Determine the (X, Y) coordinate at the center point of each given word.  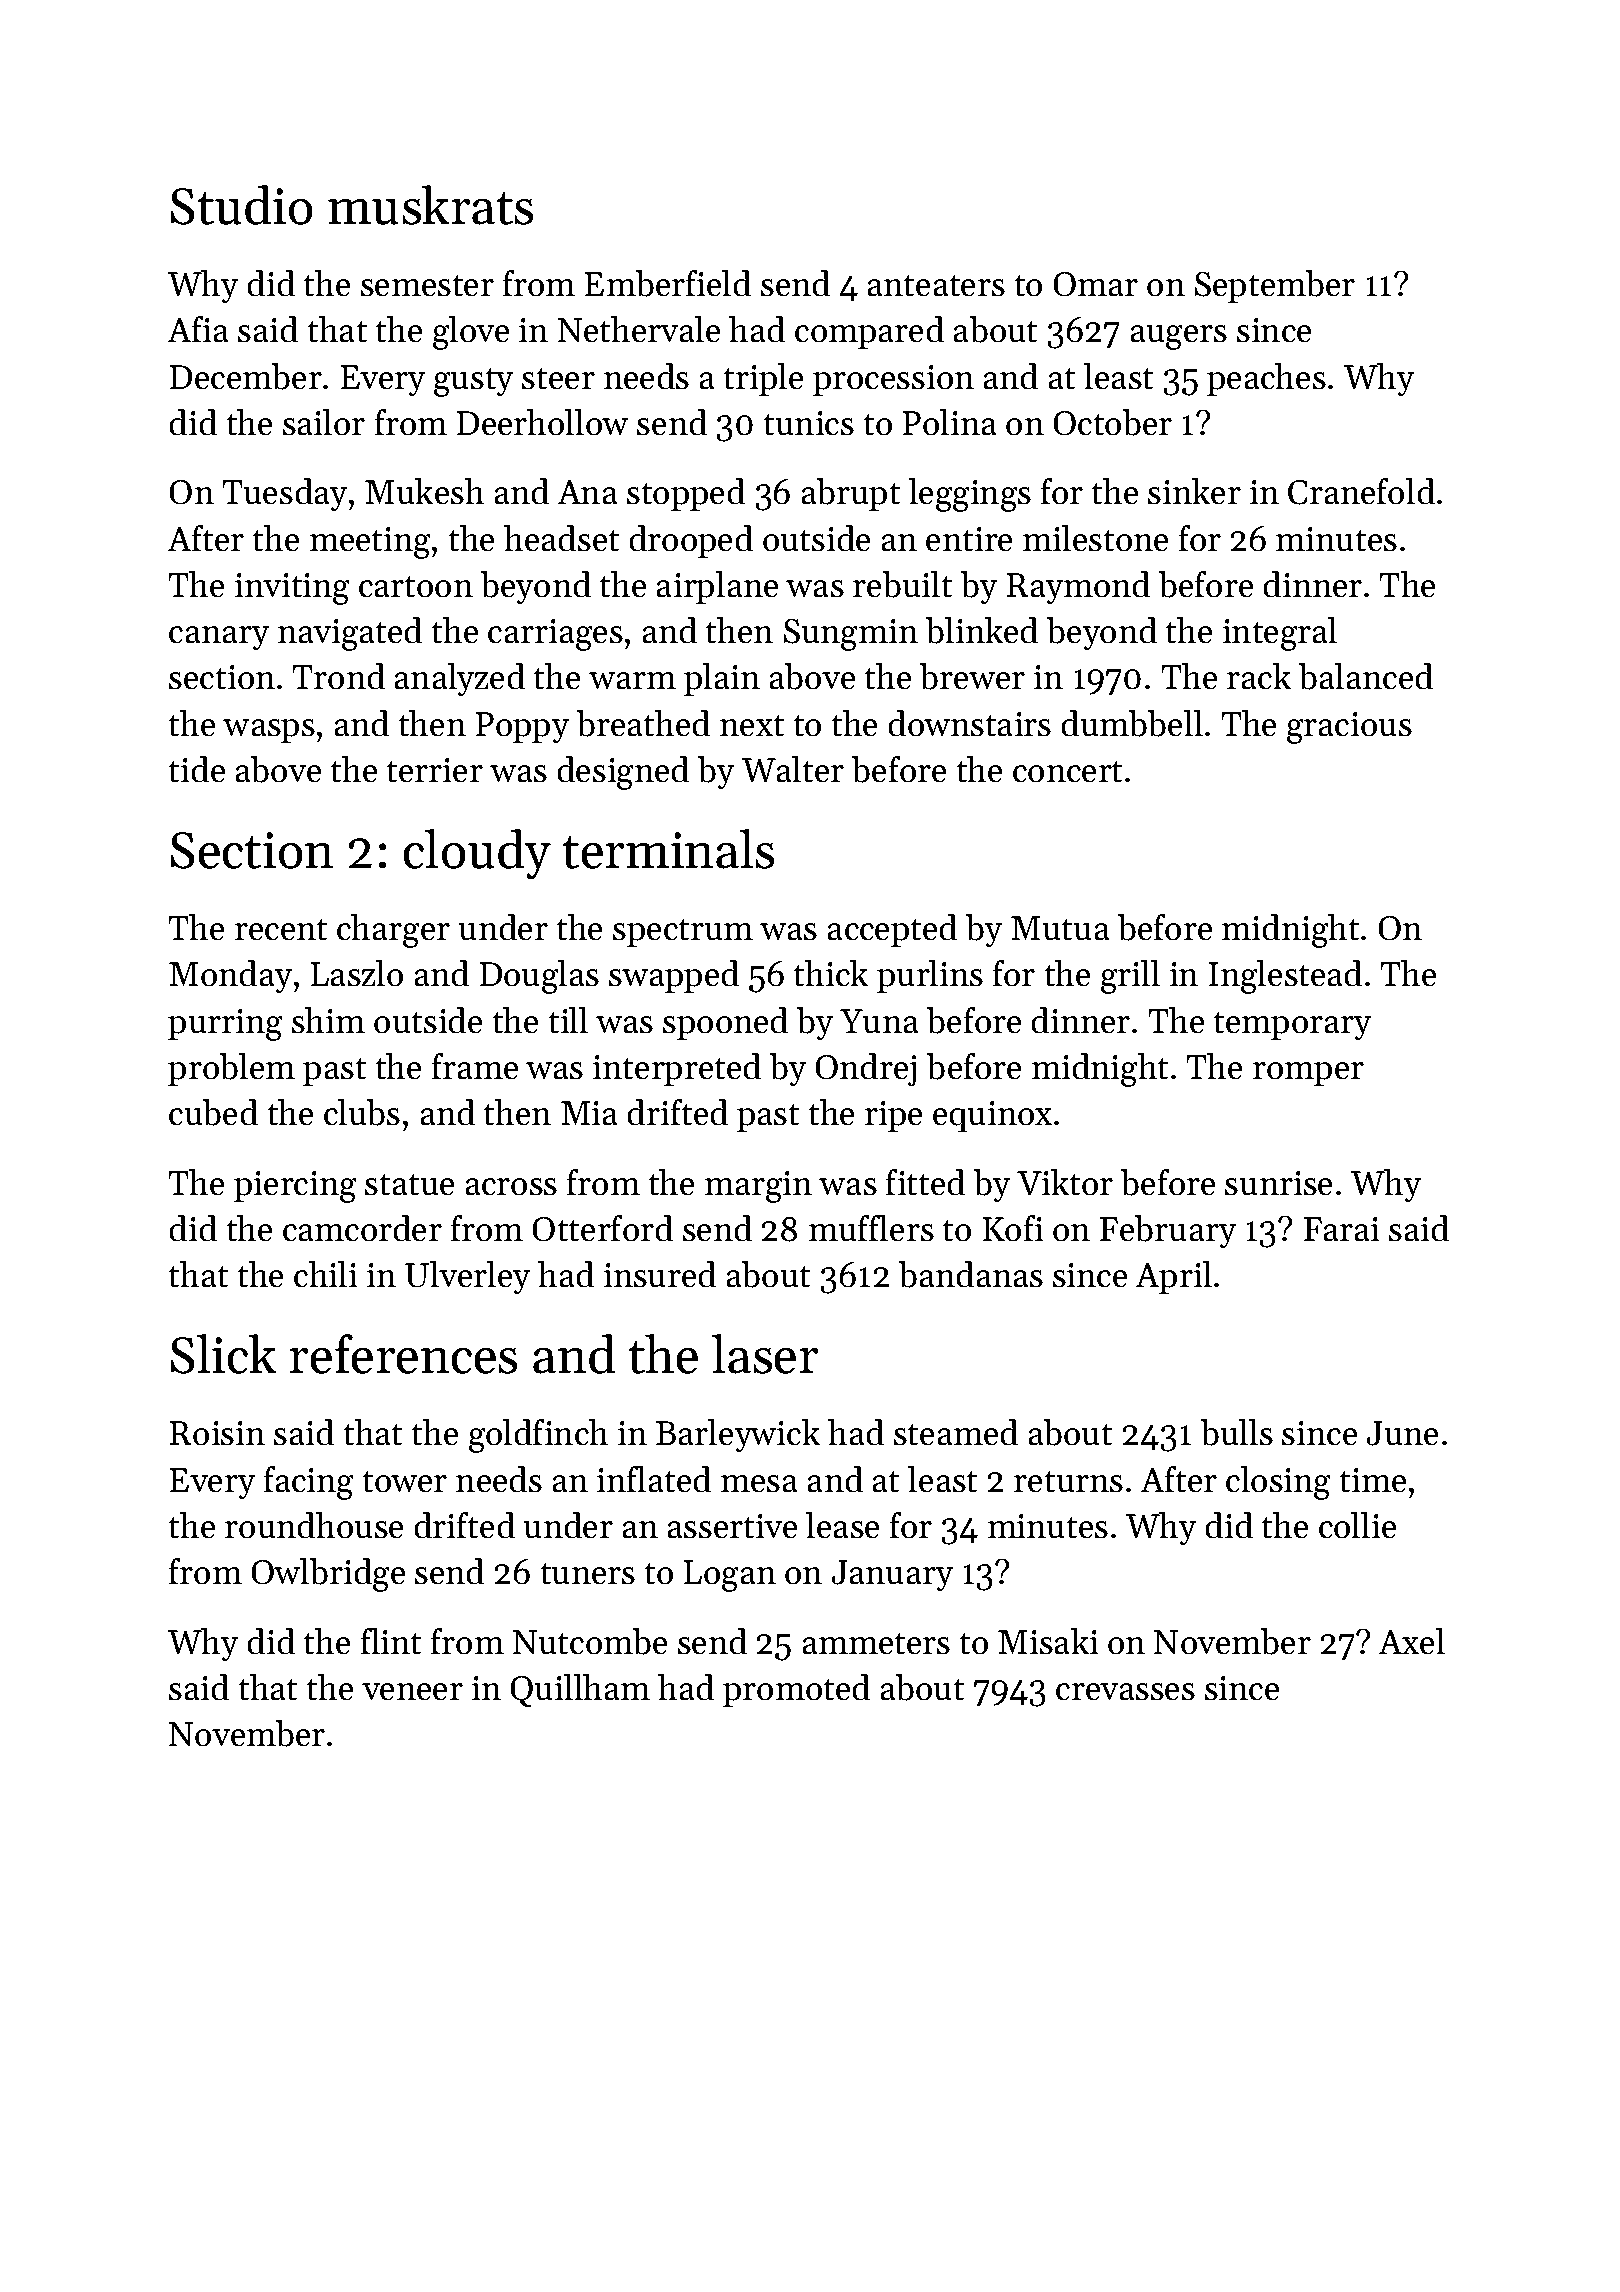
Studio (241, 205)
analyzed (460, 679)
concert (1067, 771)
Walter (793, 769)
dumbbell (1132, 723)
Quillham (580, 1690)
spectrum (683, 933)
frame (475, 1066)
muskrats (430, 205)
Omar (1096, 284)
